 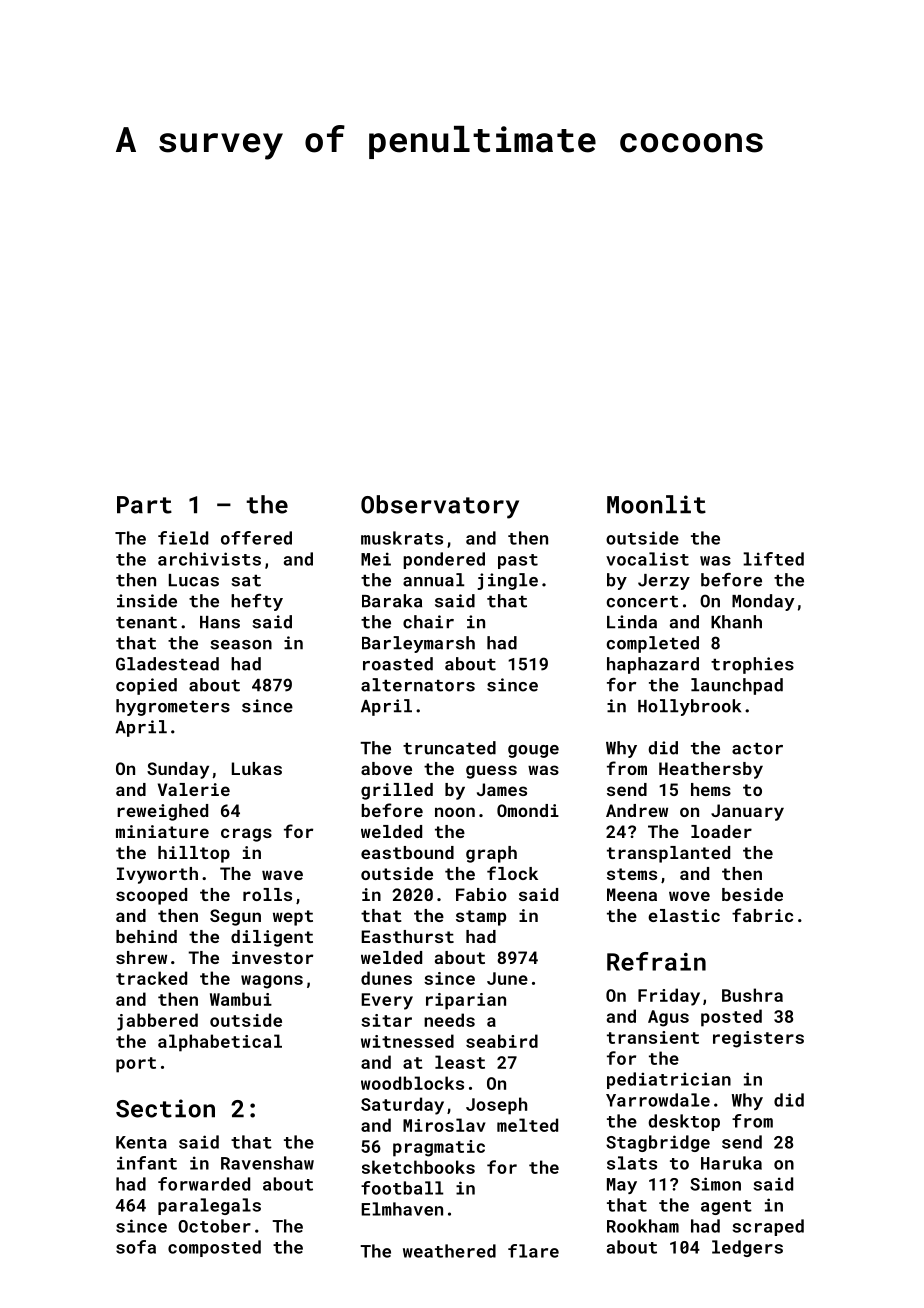 I want to click on Part, so click(x=144, y=505).
